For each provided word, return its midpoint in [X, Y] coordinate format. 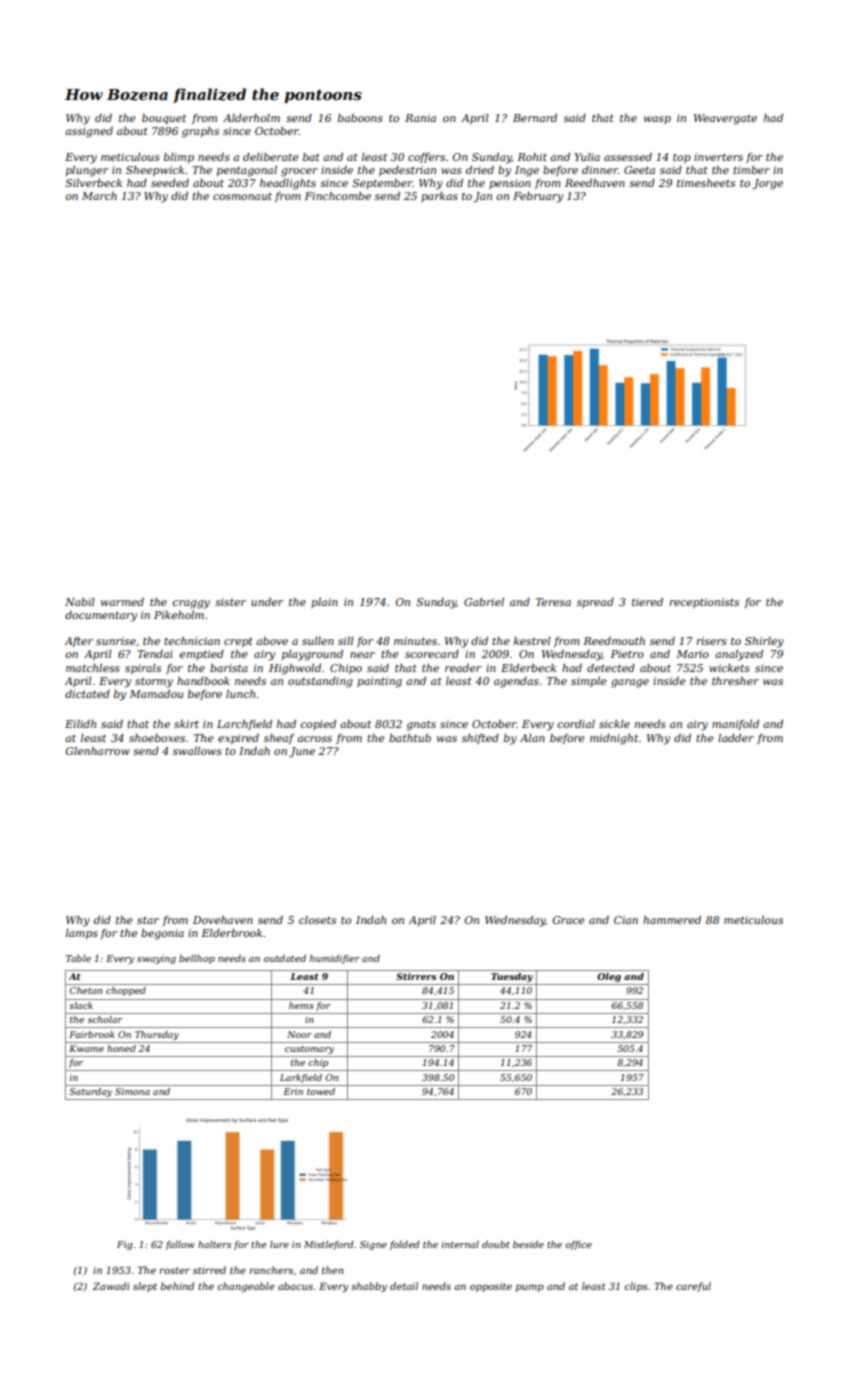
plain [324, 603]
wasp [657, 120]
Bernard [535, 118]
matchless [93, 668]
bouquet [164, 119]
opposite [491, 1287]
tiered [647, 602]
